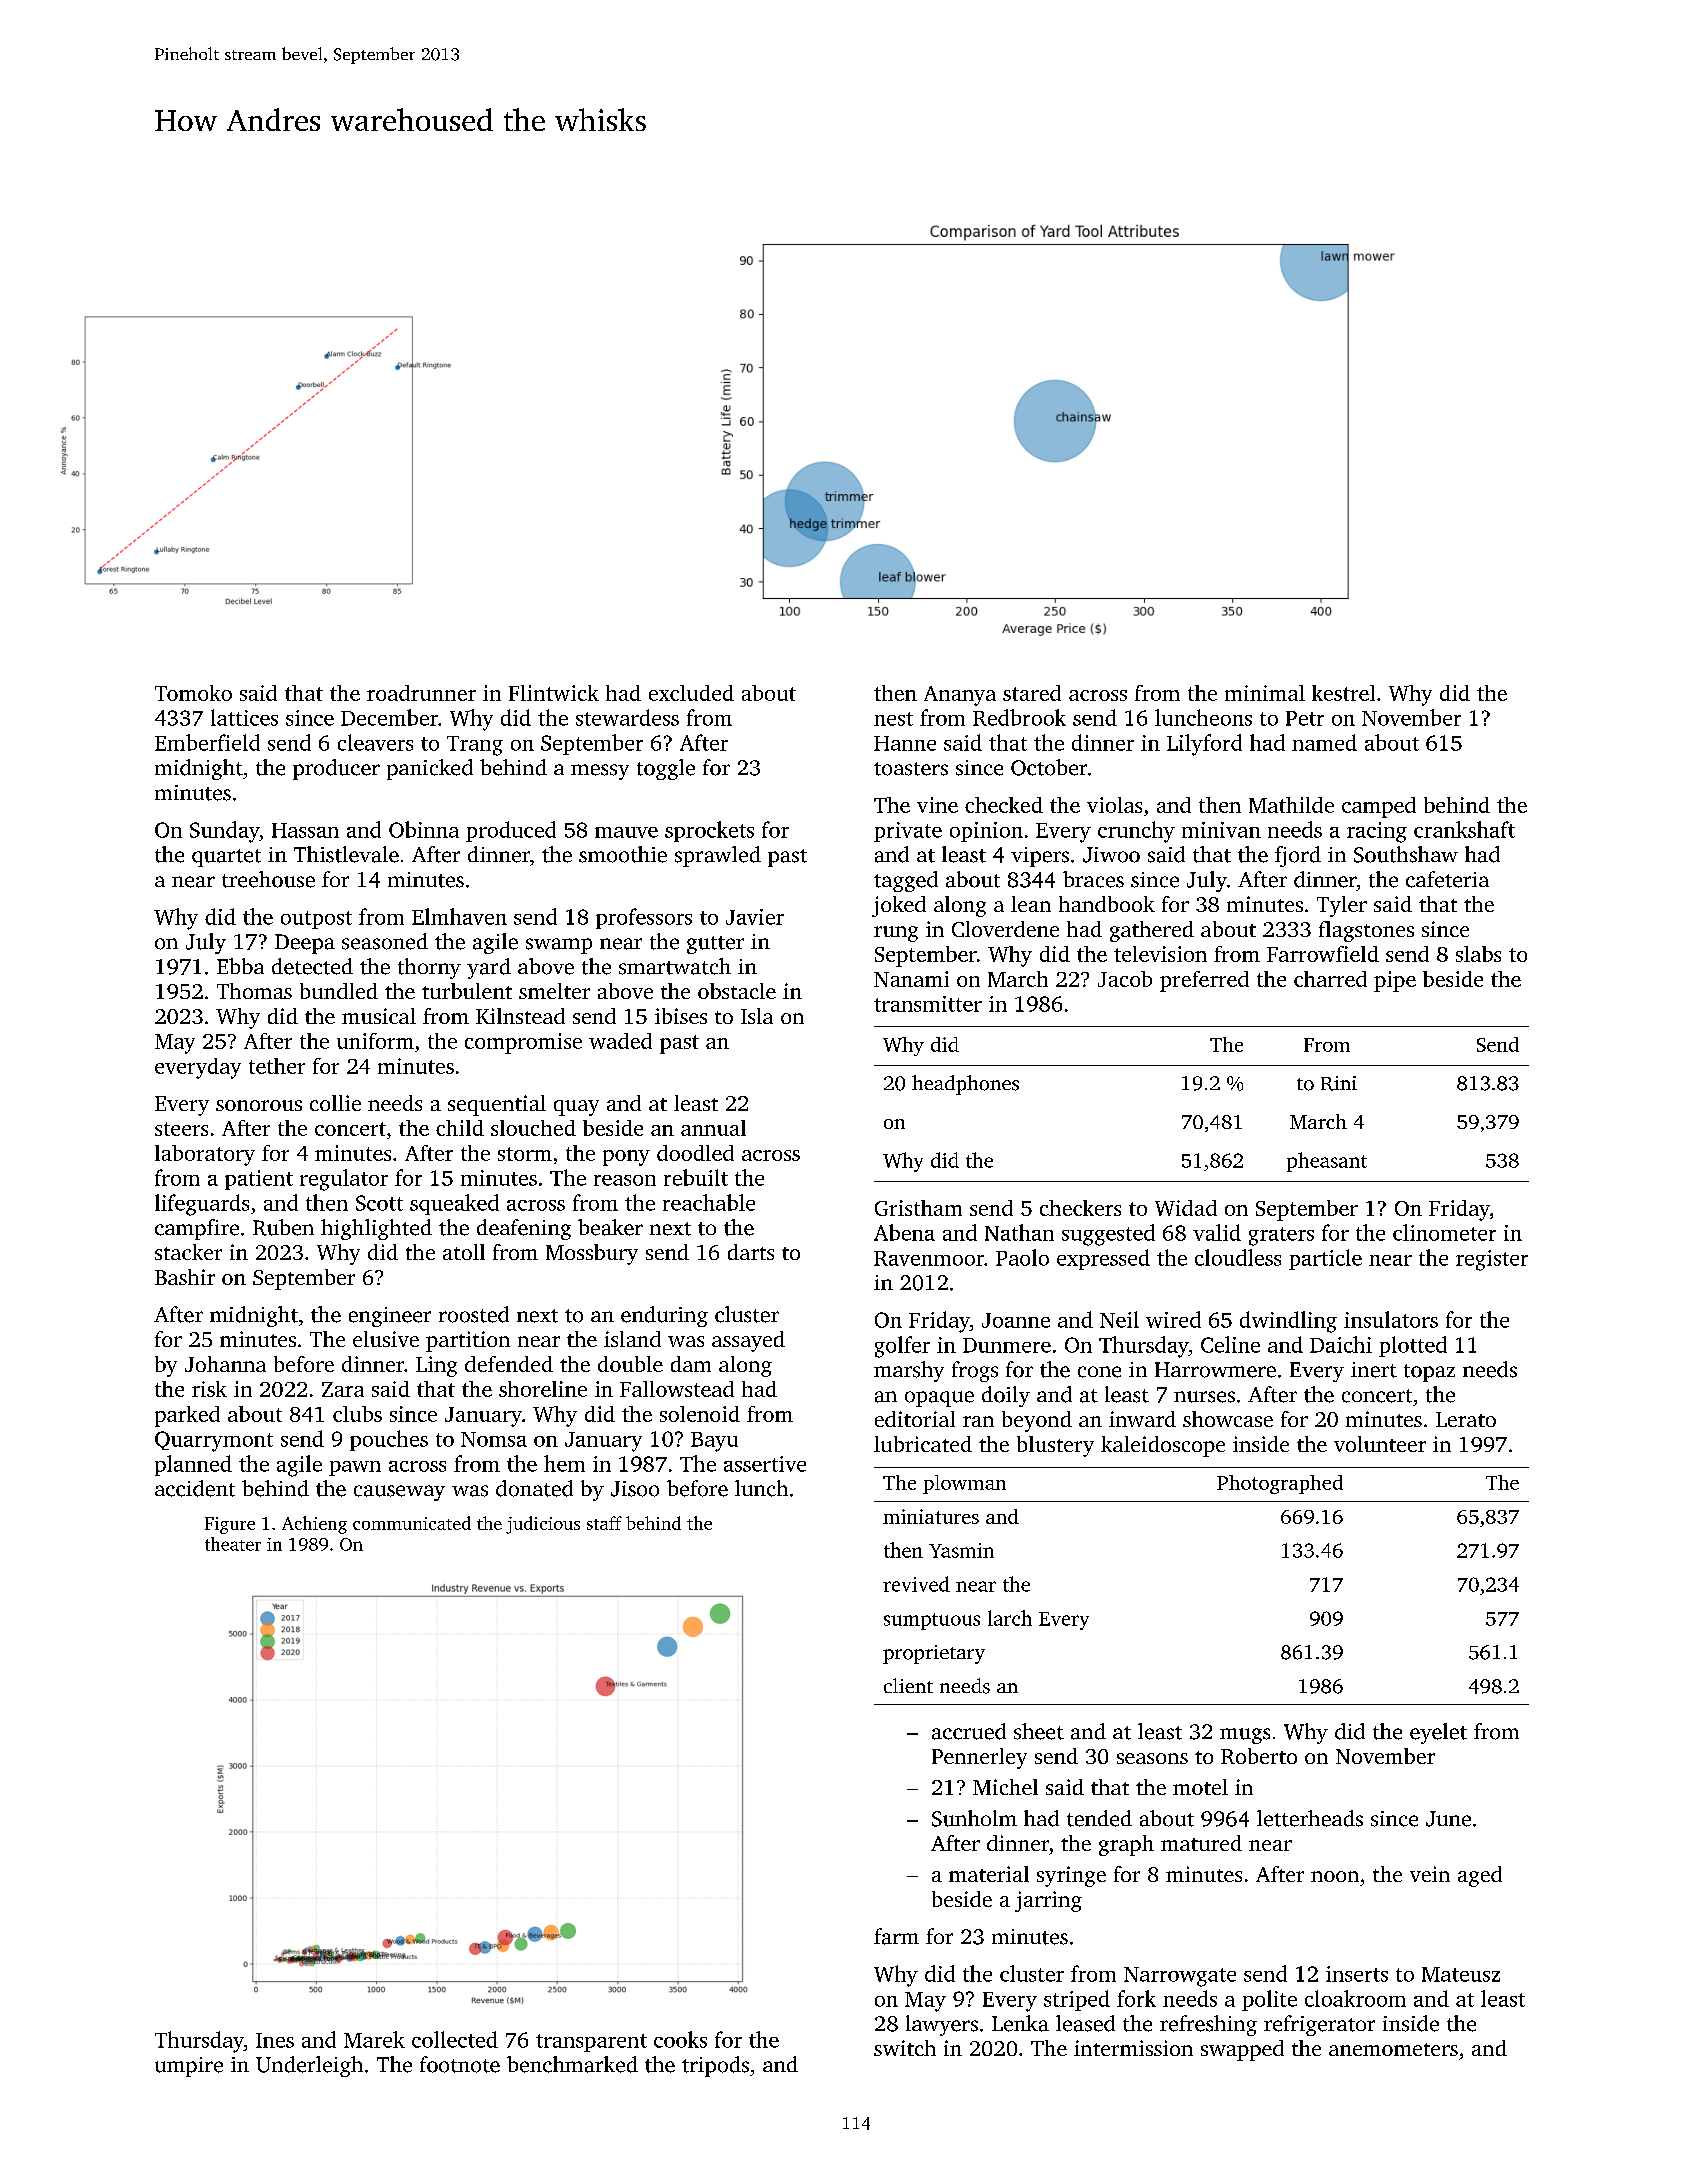 Image resolution: width=1683 pixels, height=2178 pixels. Describe the element at coordinates (455, 2039) in the document. I see `collected` at that location.
